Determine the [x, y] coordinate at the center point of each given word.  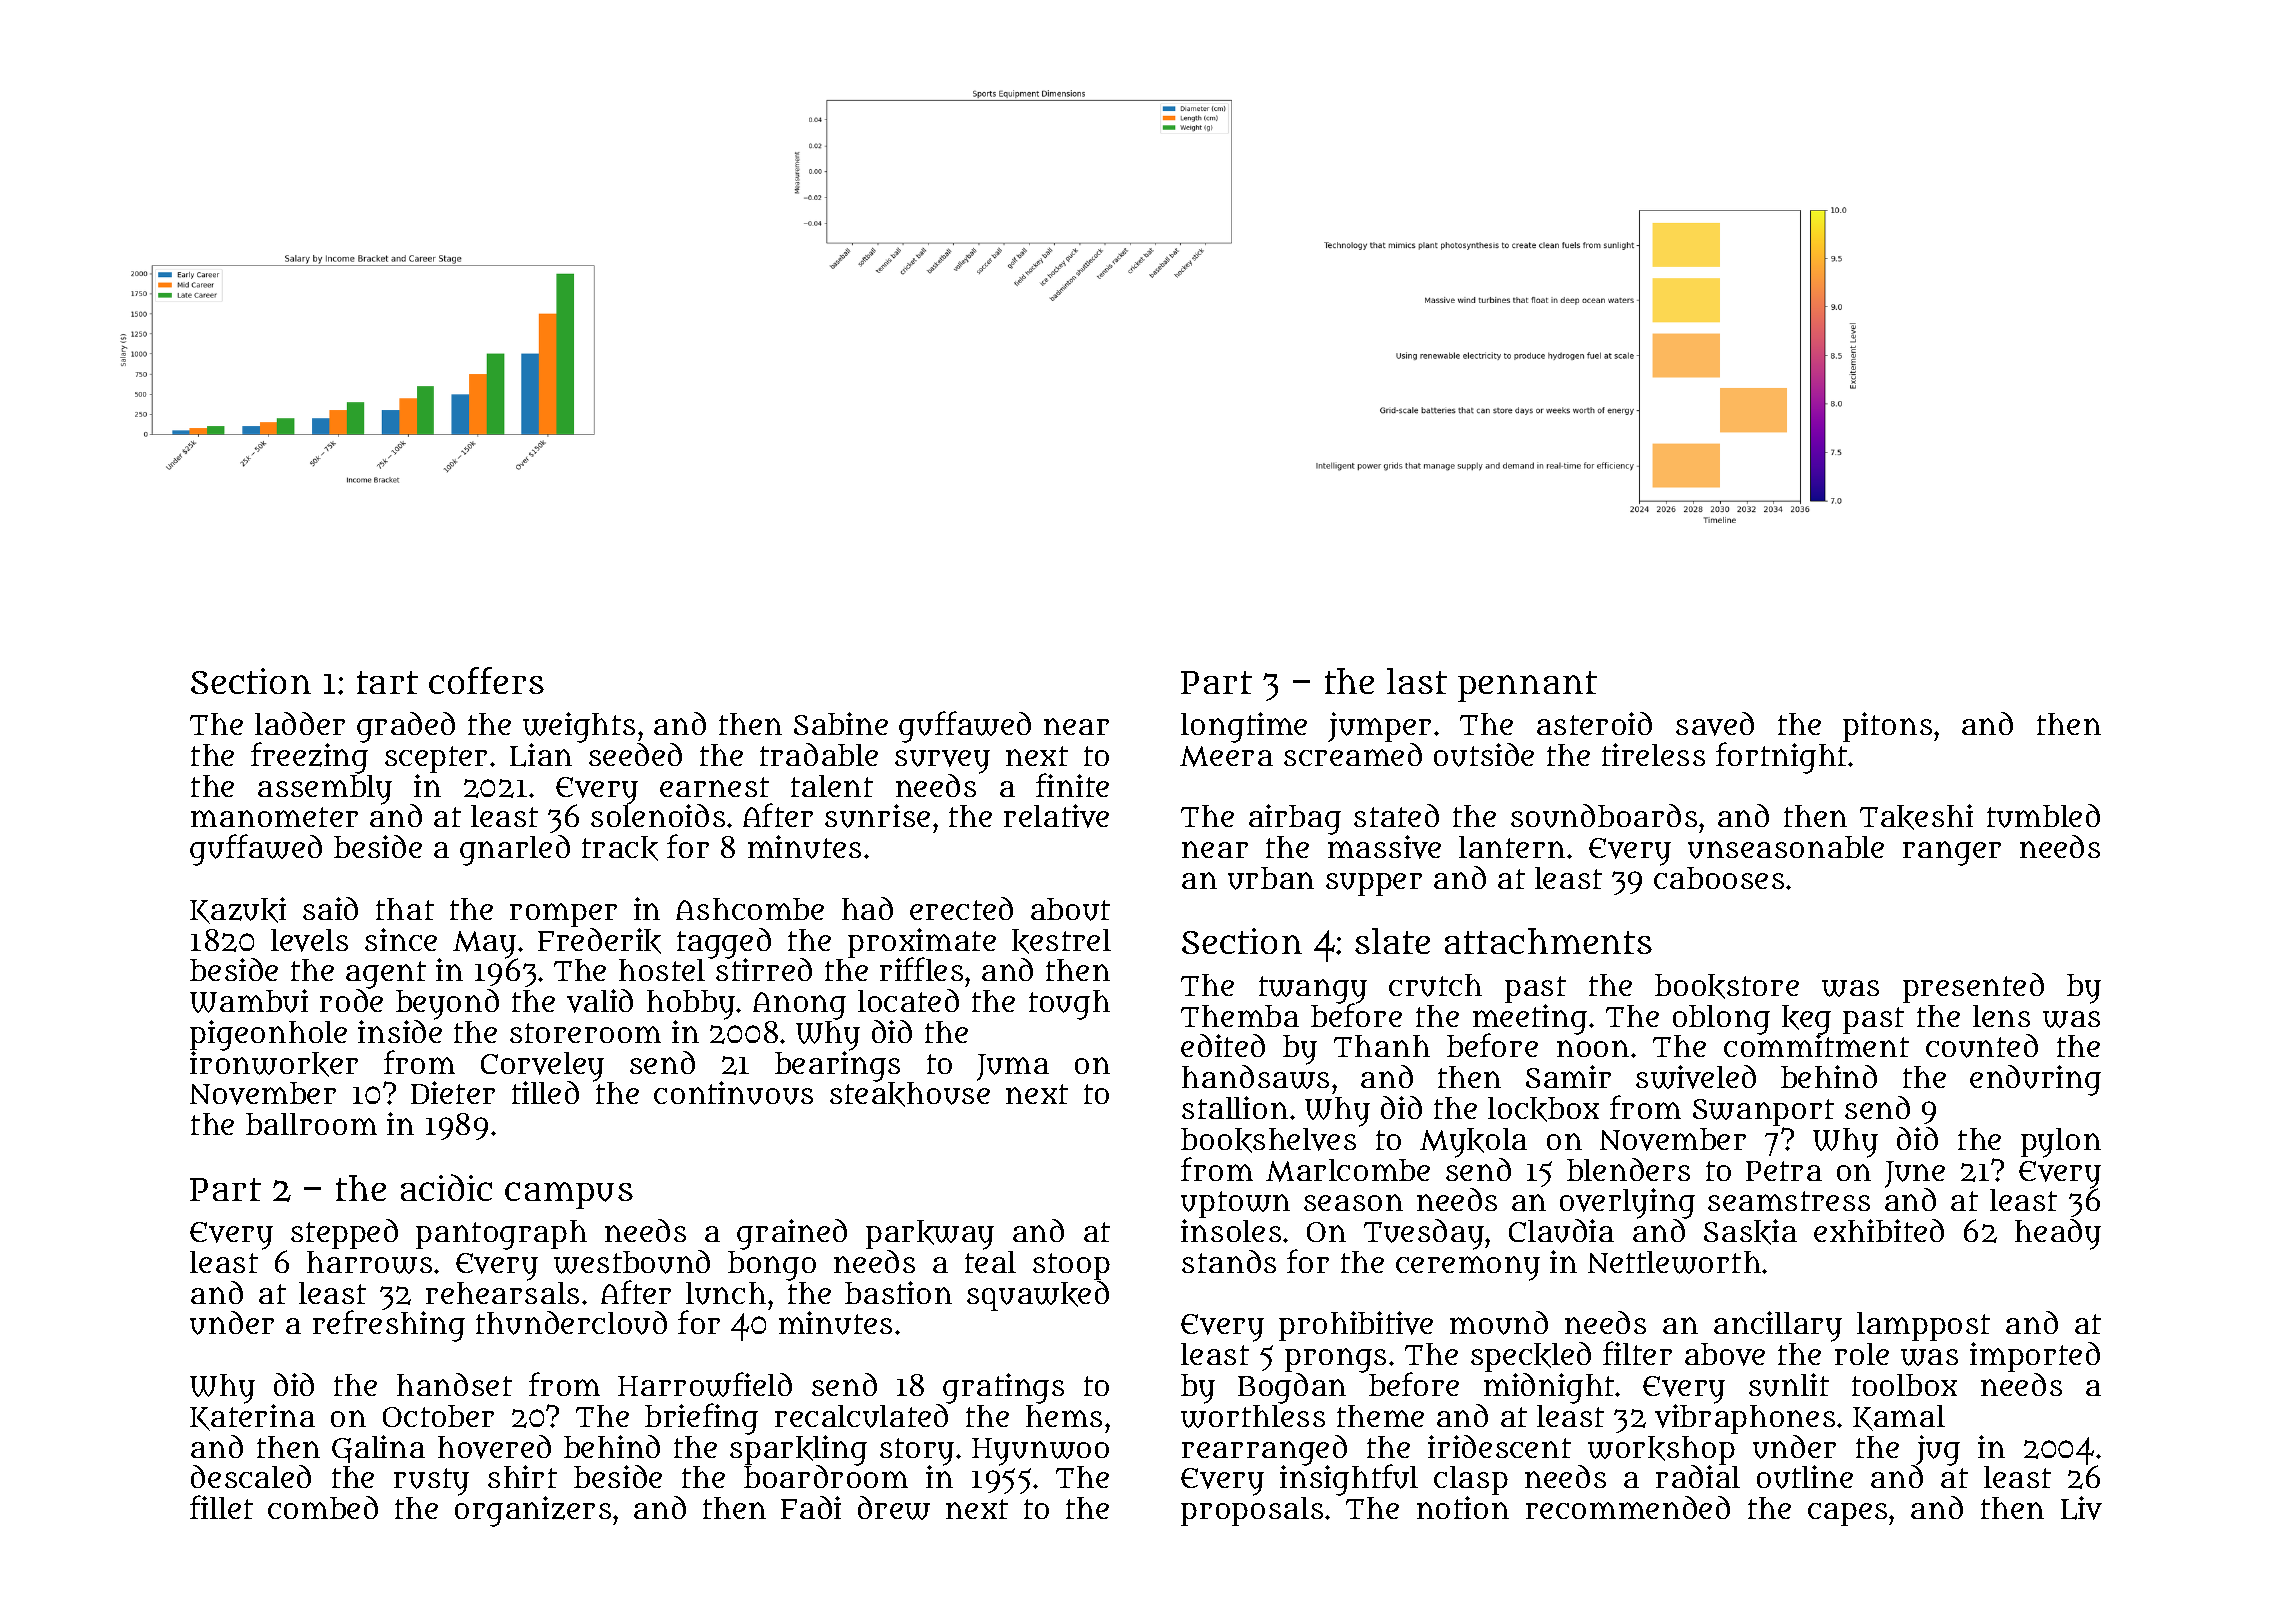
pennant [1527, 686]
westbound [632, 1262]
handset [454, 1384]
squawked [1038, 1296]
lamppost [1923, 1326]
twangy [1313, 990]
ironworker [274, 1064]
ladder [300, 723]
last [1417, 681]
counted [1982, 1046]
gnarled [515, 850]
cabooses [1719, 878]
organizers [533, 1511]
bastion [898, 1292]
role [1862, 1354]
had [867, 908]
